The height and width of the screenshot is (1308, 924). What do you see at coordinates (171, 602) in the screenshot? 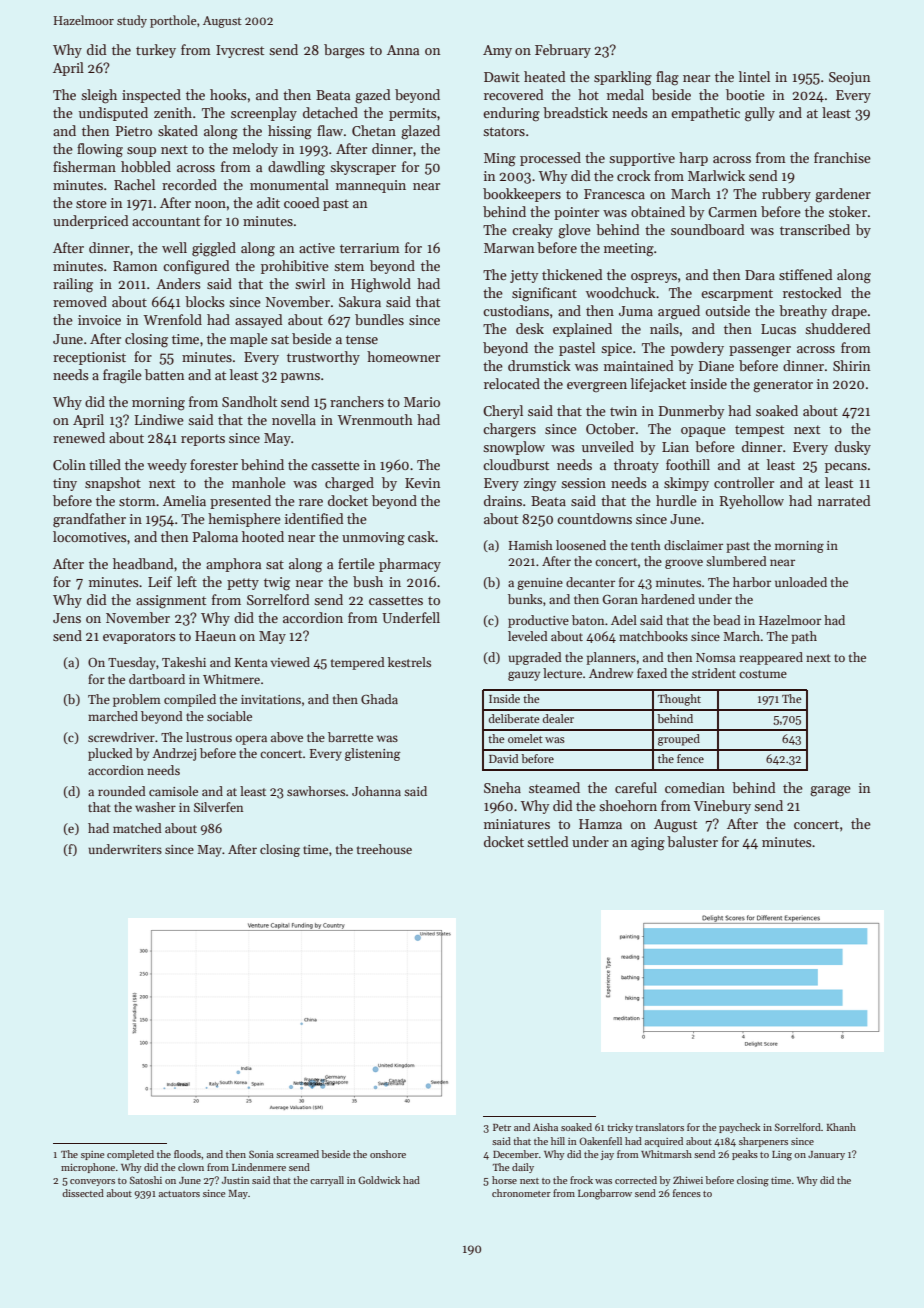
I see `assignment` at bounding box center [171, 602].
